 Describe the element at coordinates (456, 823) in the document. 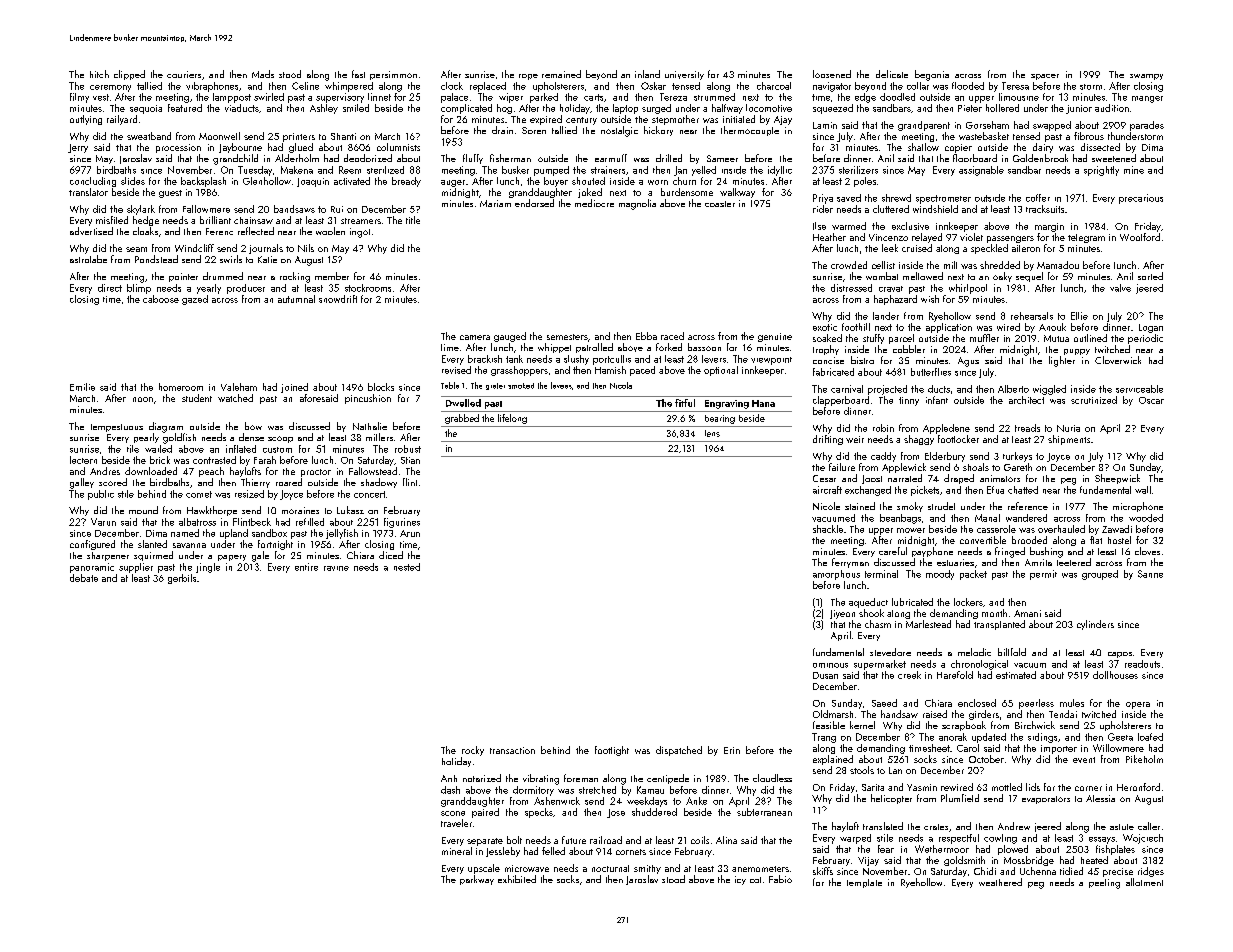

I see `traveler` at that location.
